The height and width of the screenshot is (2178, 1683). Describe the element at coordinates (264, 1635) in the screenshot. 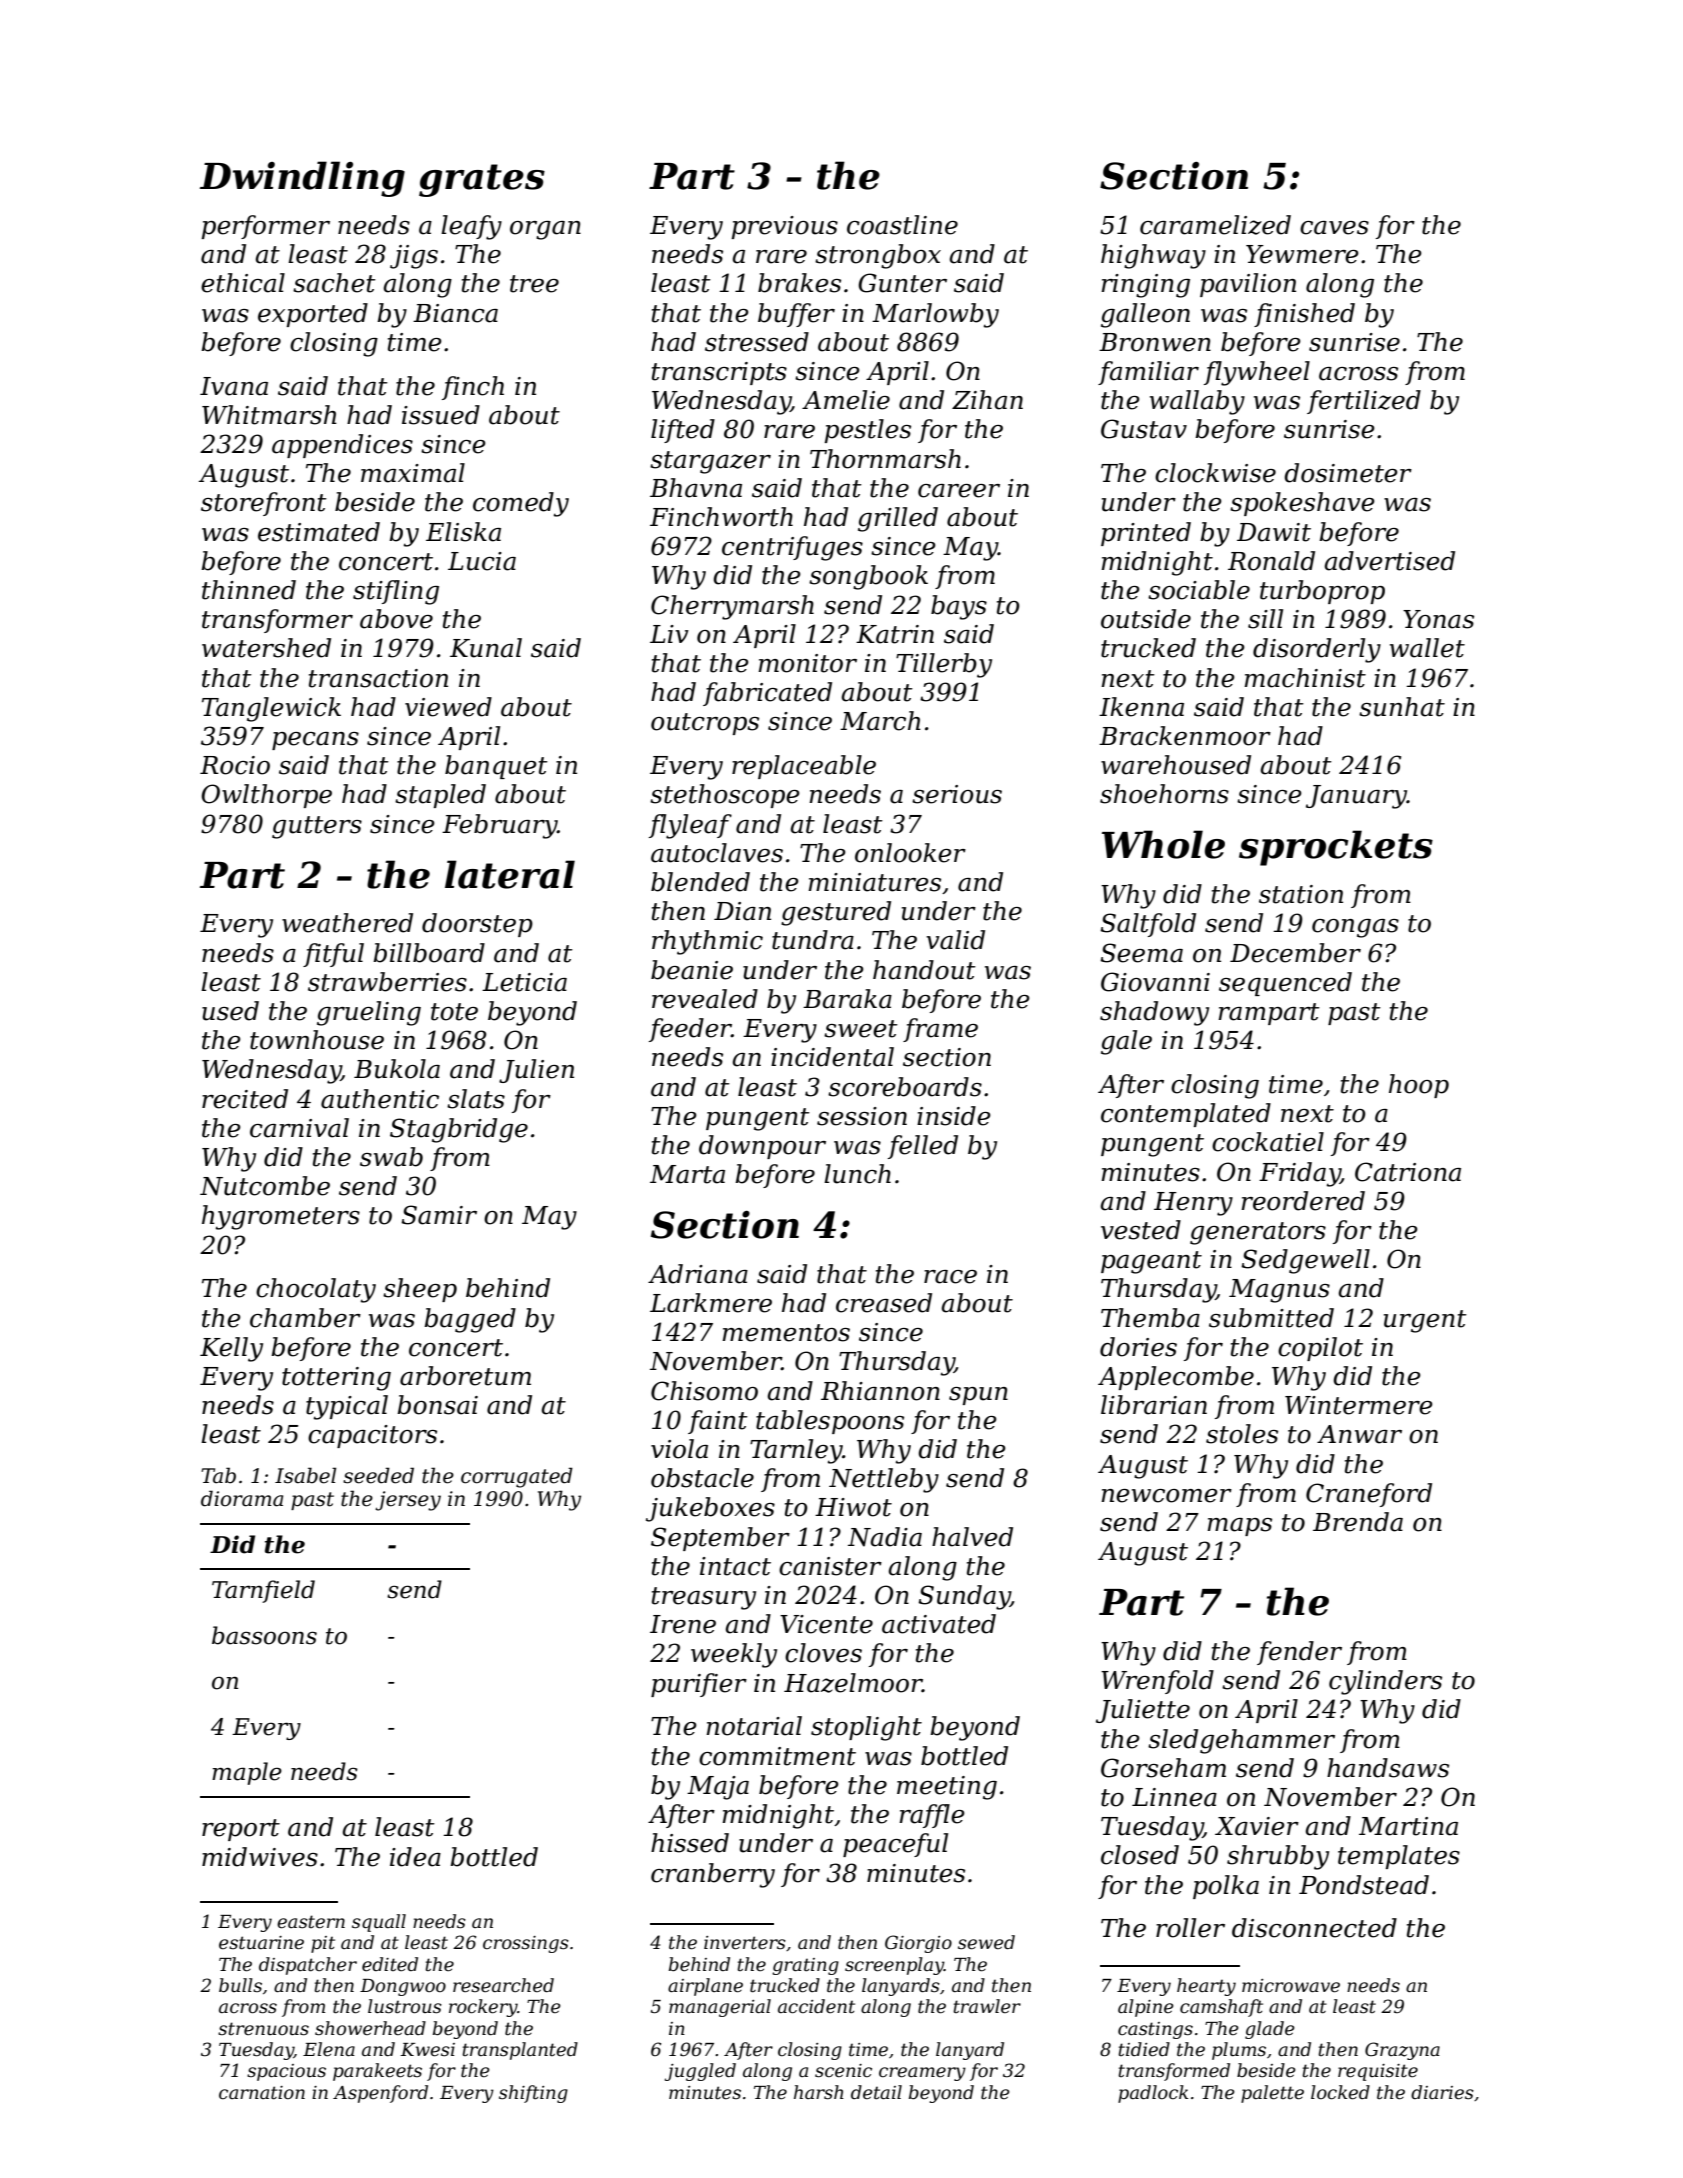

I see `bassoons` at that location.
